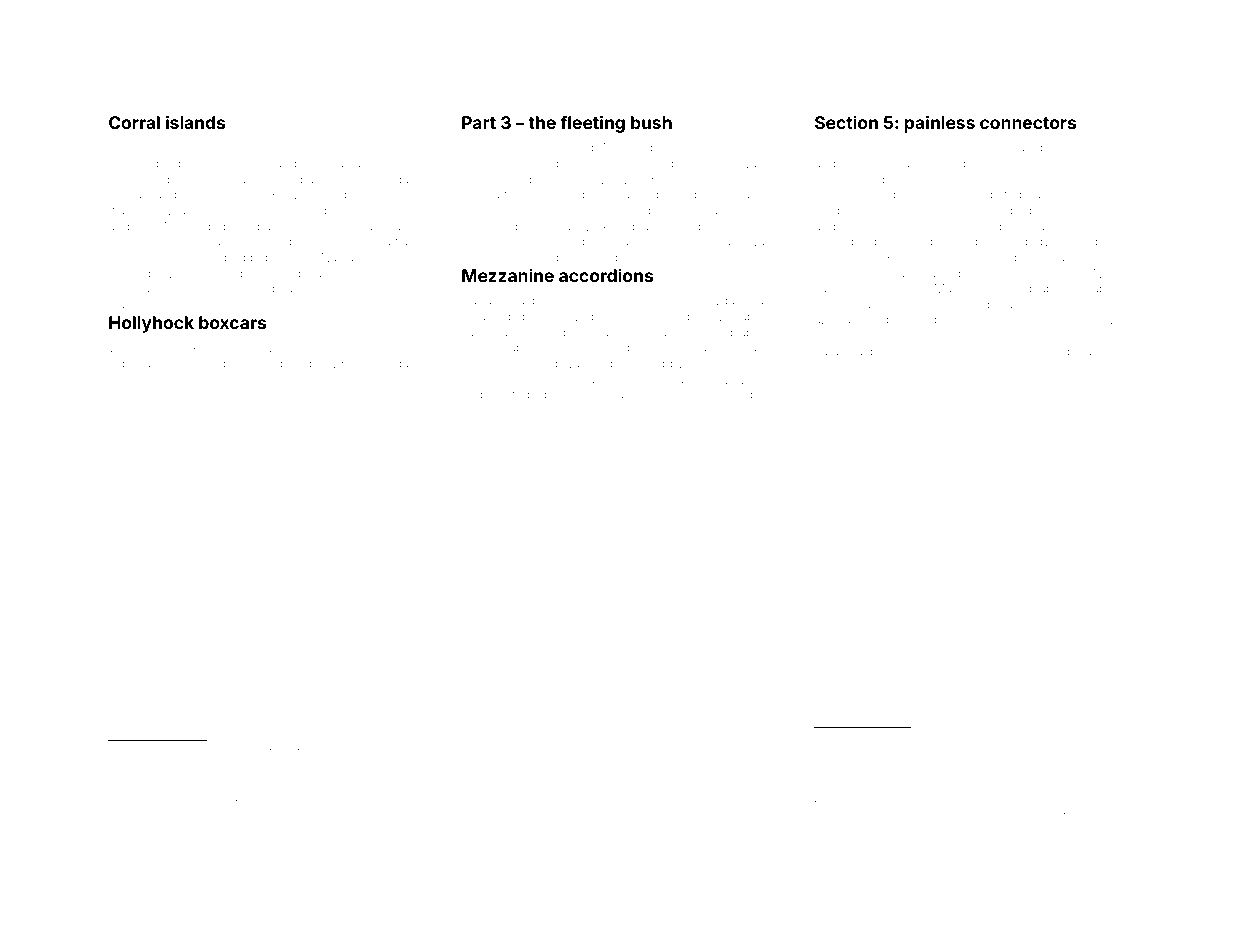  Describe the element at coordinates (477, 379) in the screenshot. I see `lunch` at that location.
